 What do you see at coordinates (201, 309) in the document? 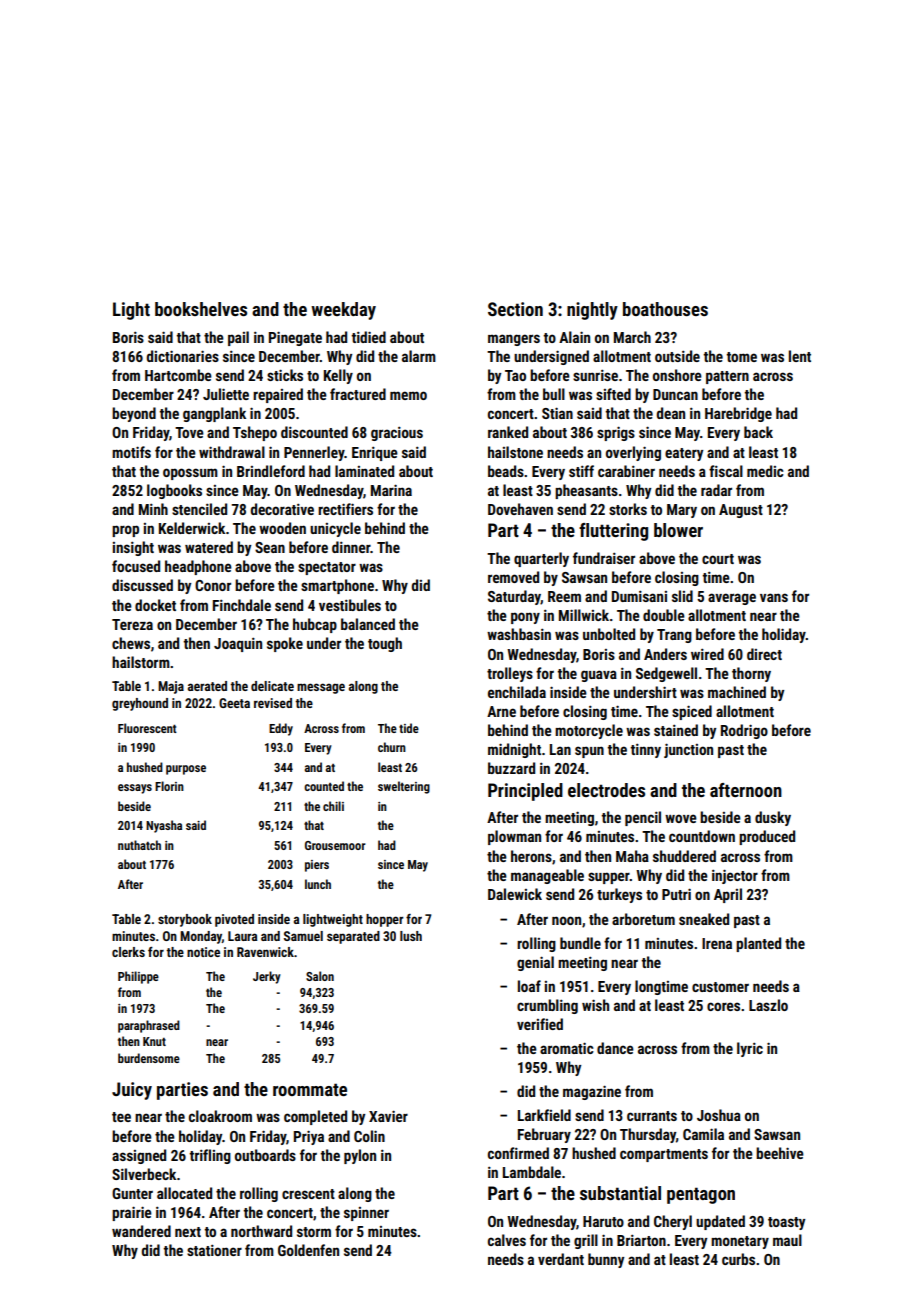
I see `bookshelves` at bounding box center [201, 309].
